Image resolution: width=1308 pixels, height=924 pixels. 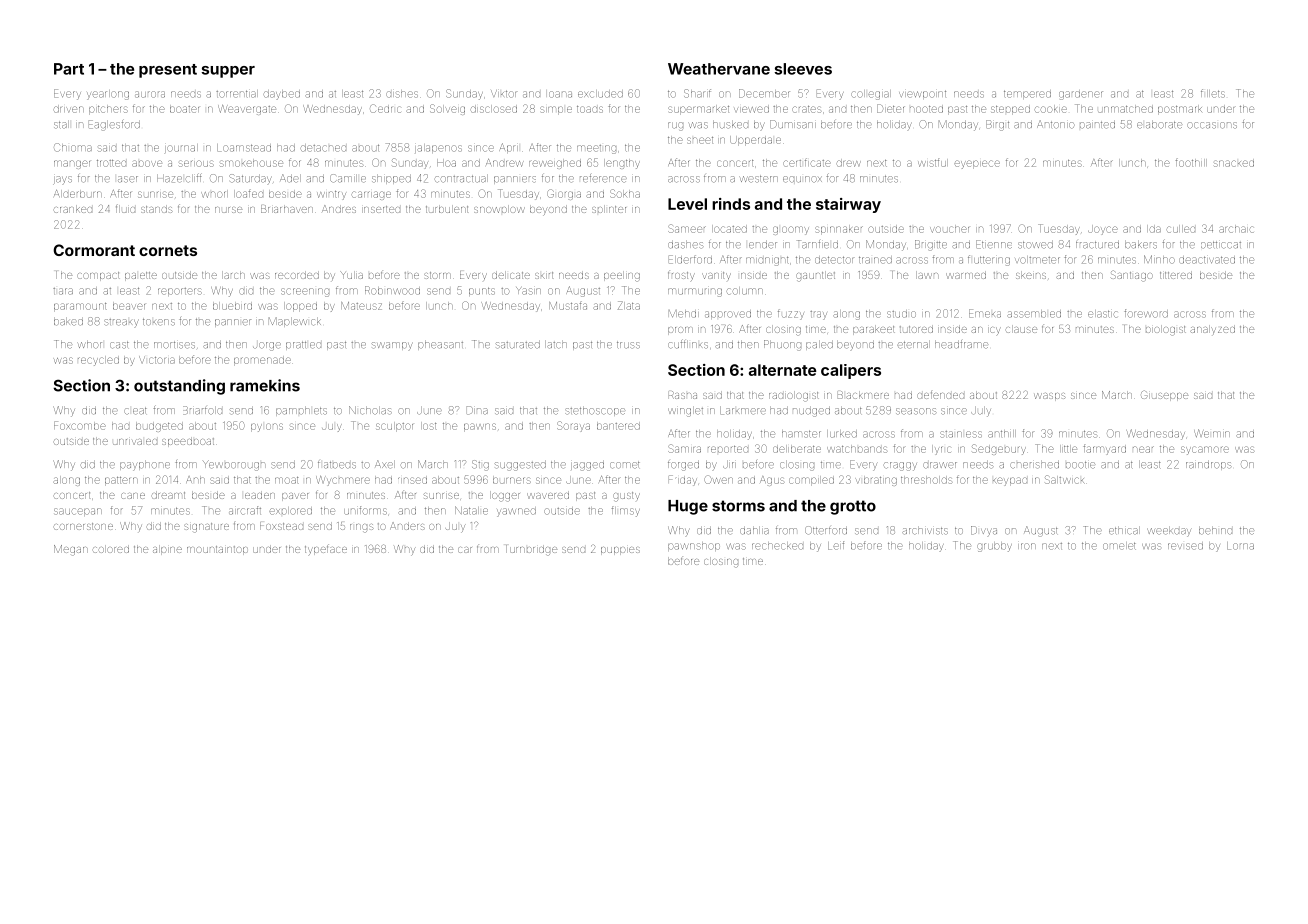 What do you see at coordinates (961, 344) in the screenshot?
I see `headframe` at bounding box center [961, 344].
